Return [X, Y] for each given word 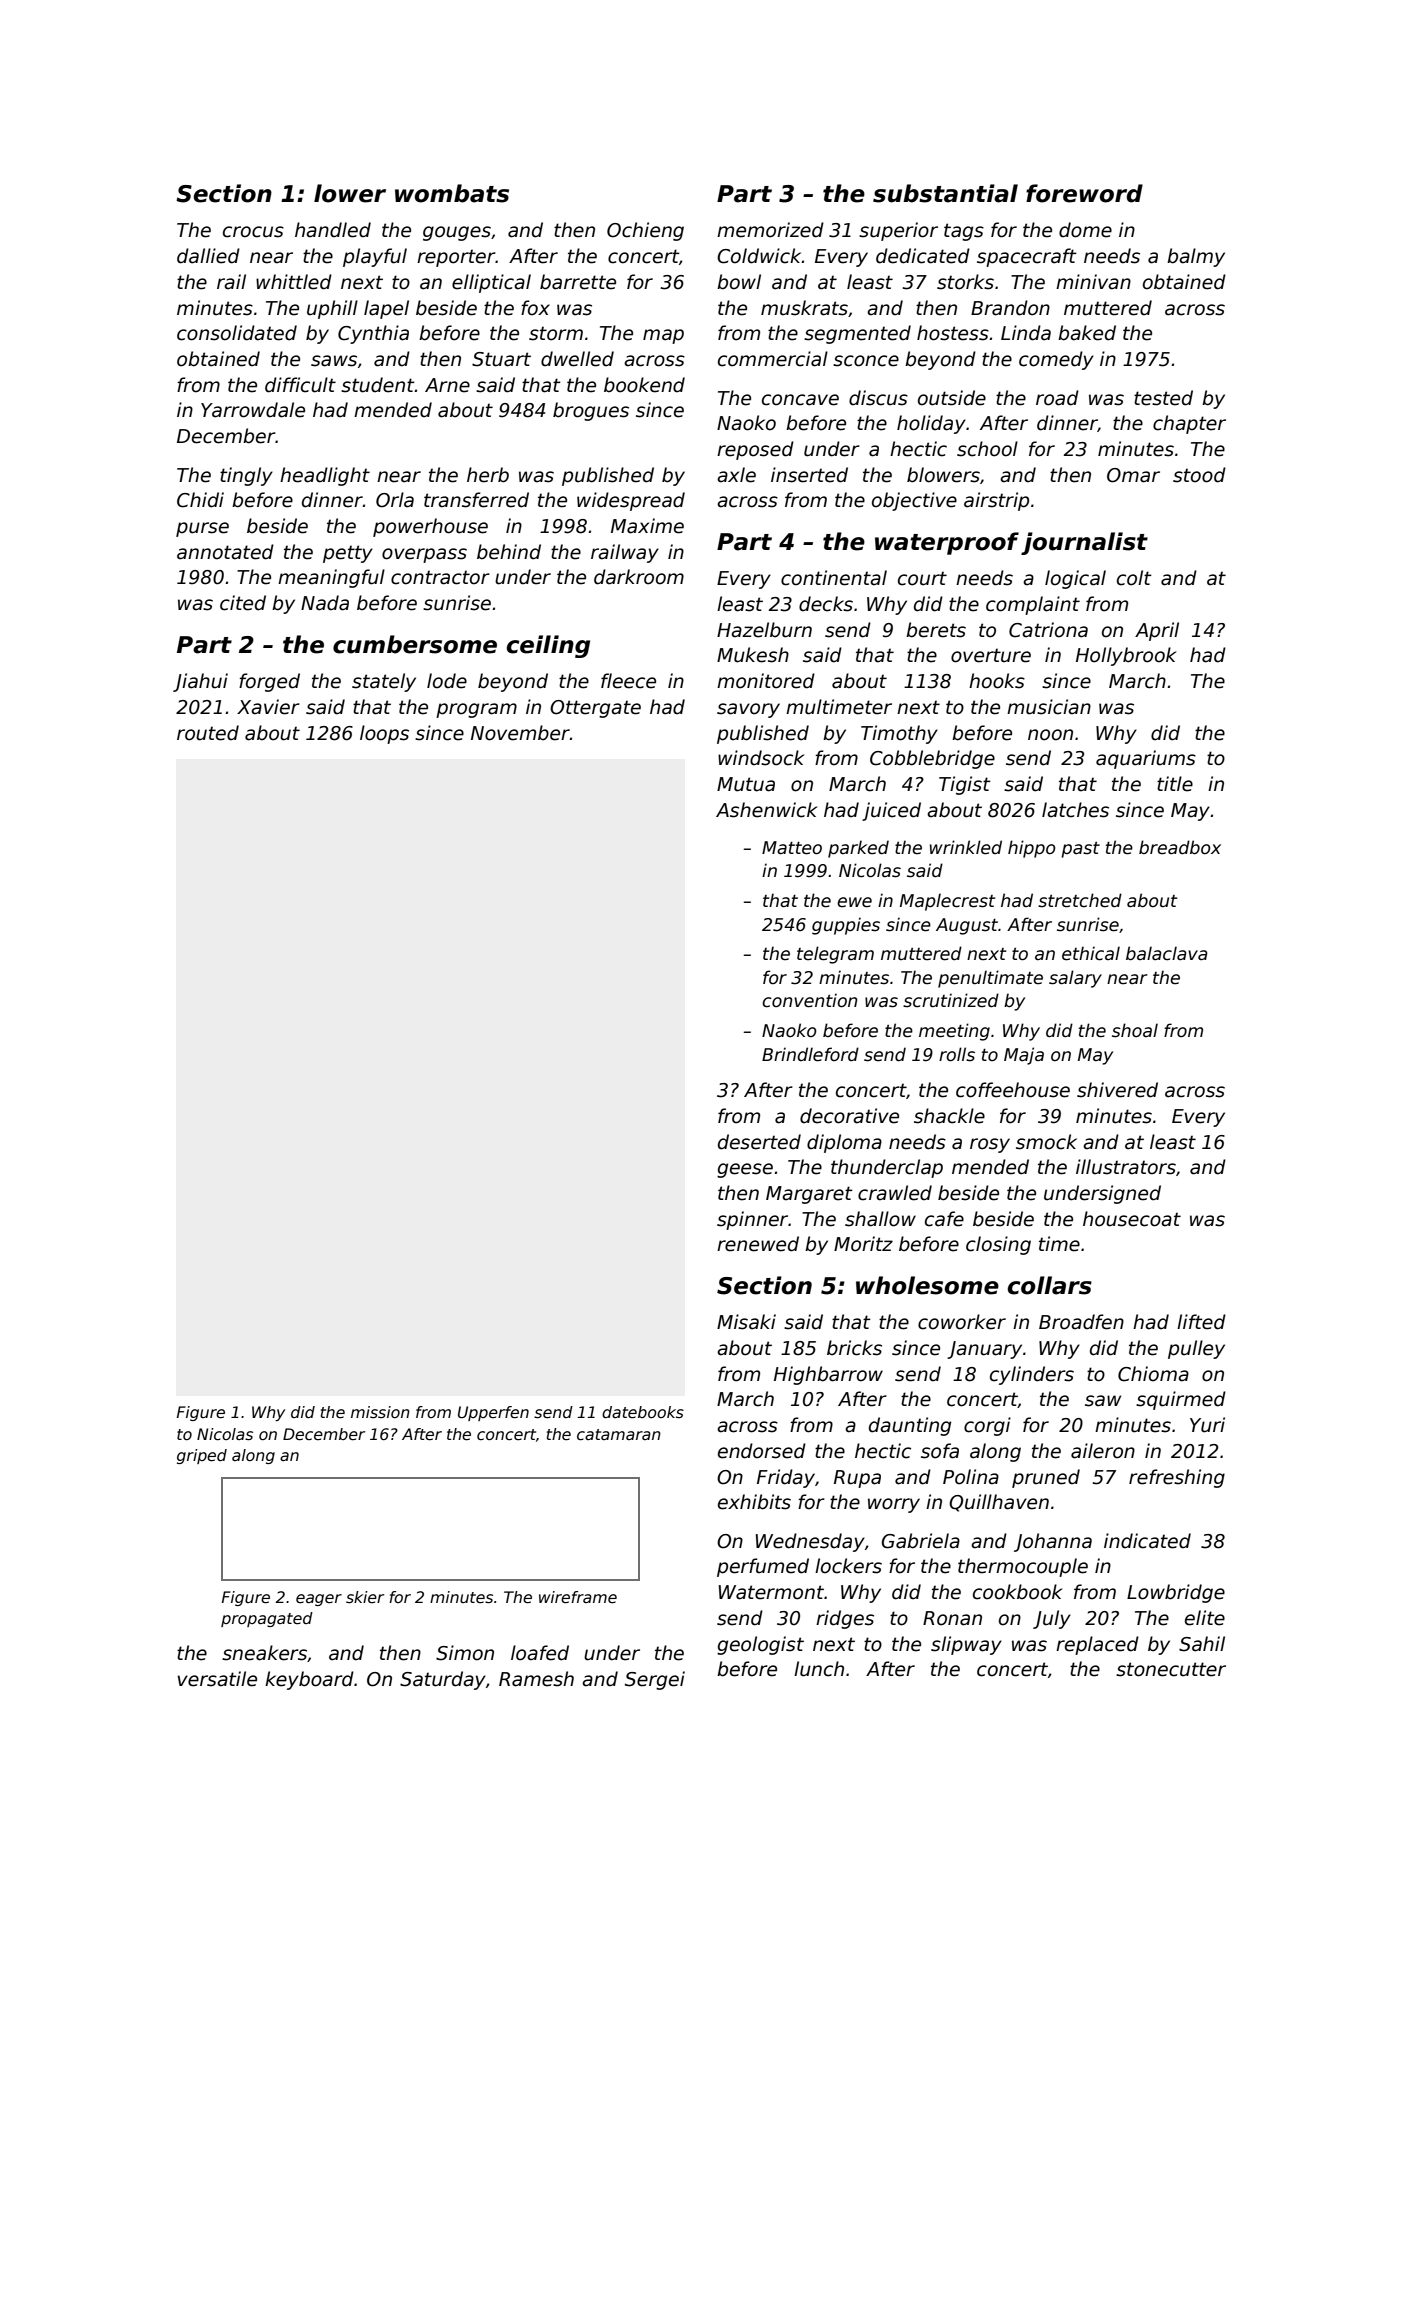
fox [535, 308]
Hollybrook [1126, 656]
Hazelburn [764, 630]
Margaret [809, 1195]
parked [858, 849]
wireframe [578, 1597]
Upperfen [493, 1413]
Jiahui [200, 682]
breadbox [1180, 847]
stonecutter [1171, 1669]
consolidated [237, 333]
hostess [953, 333]
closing [998, 1245]
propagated [267, 1619]
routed [208, 733]
